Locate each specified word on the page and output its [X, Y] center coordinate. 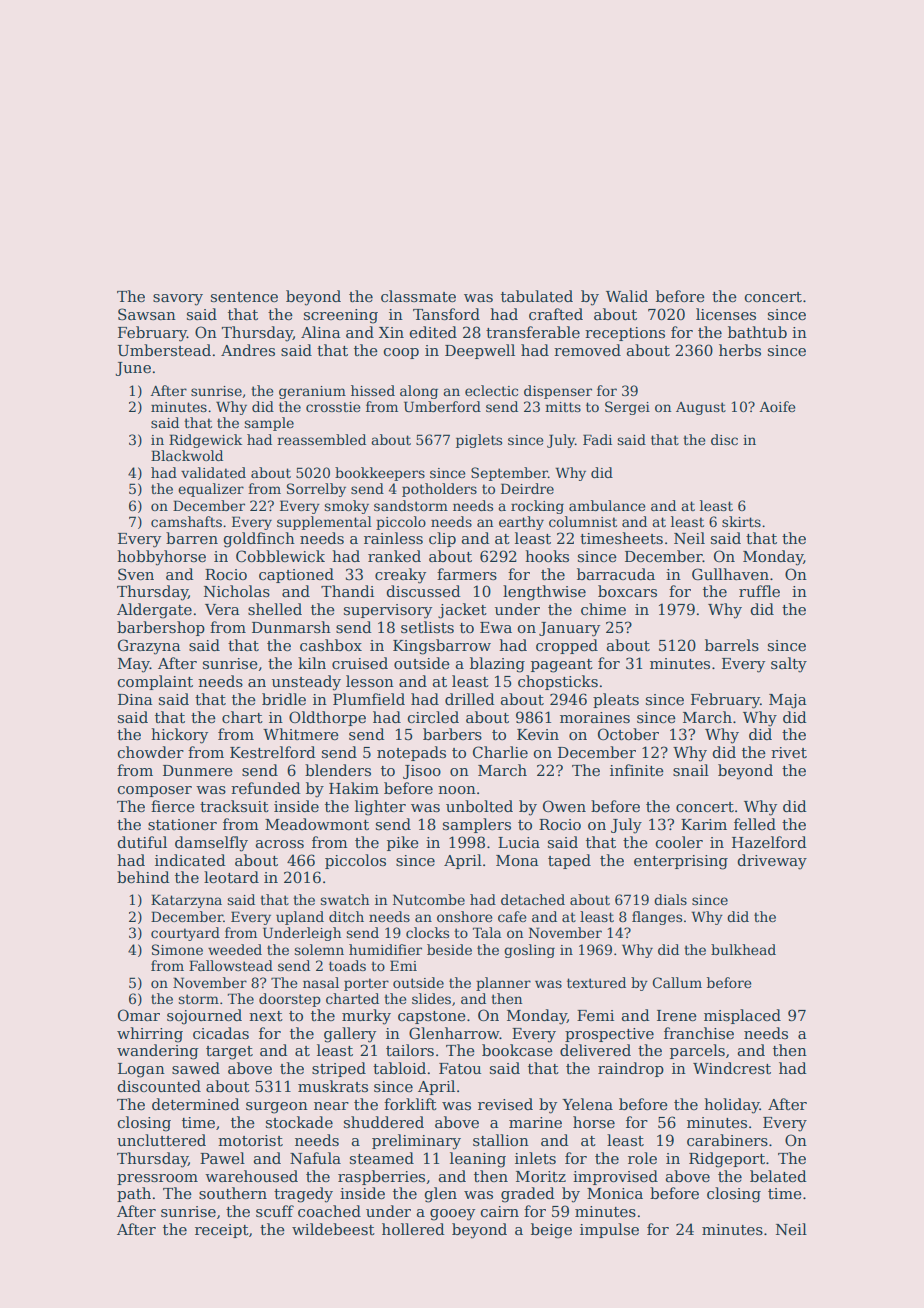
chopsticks [558, 682]
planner [503, 984]
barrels [732, 645]
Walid [627, 296]
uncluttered [161, 1140]
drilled [470, 699]
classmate [418, 296]
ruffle [759, 591]
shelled [275, 609]
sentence [244, 297]
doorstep [290, 1000]
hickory [179, 736]
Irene [677, 1015]
